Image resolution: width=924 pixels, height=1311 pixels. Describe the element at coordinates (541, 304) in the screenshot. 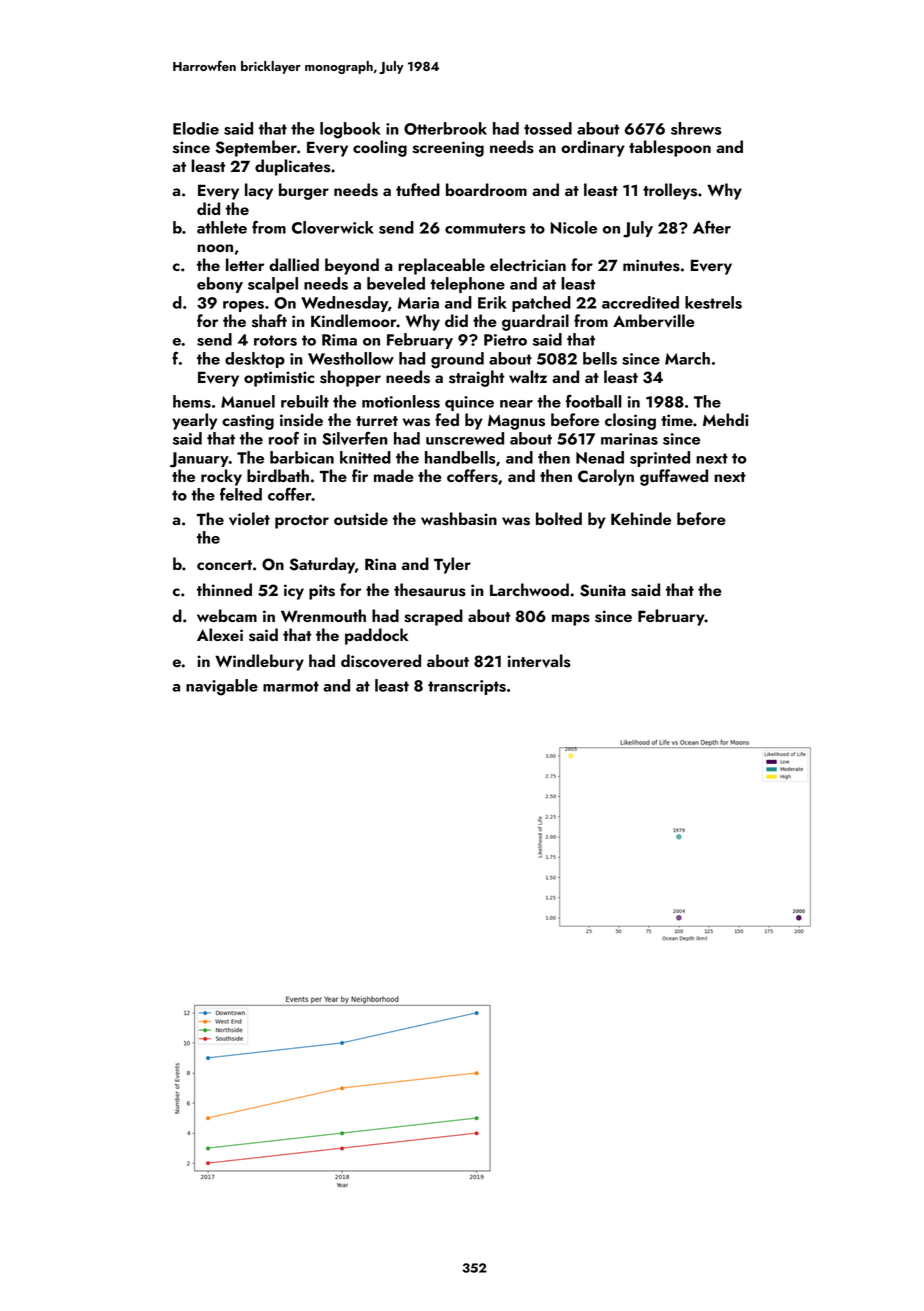

I see `patched` at that location.
